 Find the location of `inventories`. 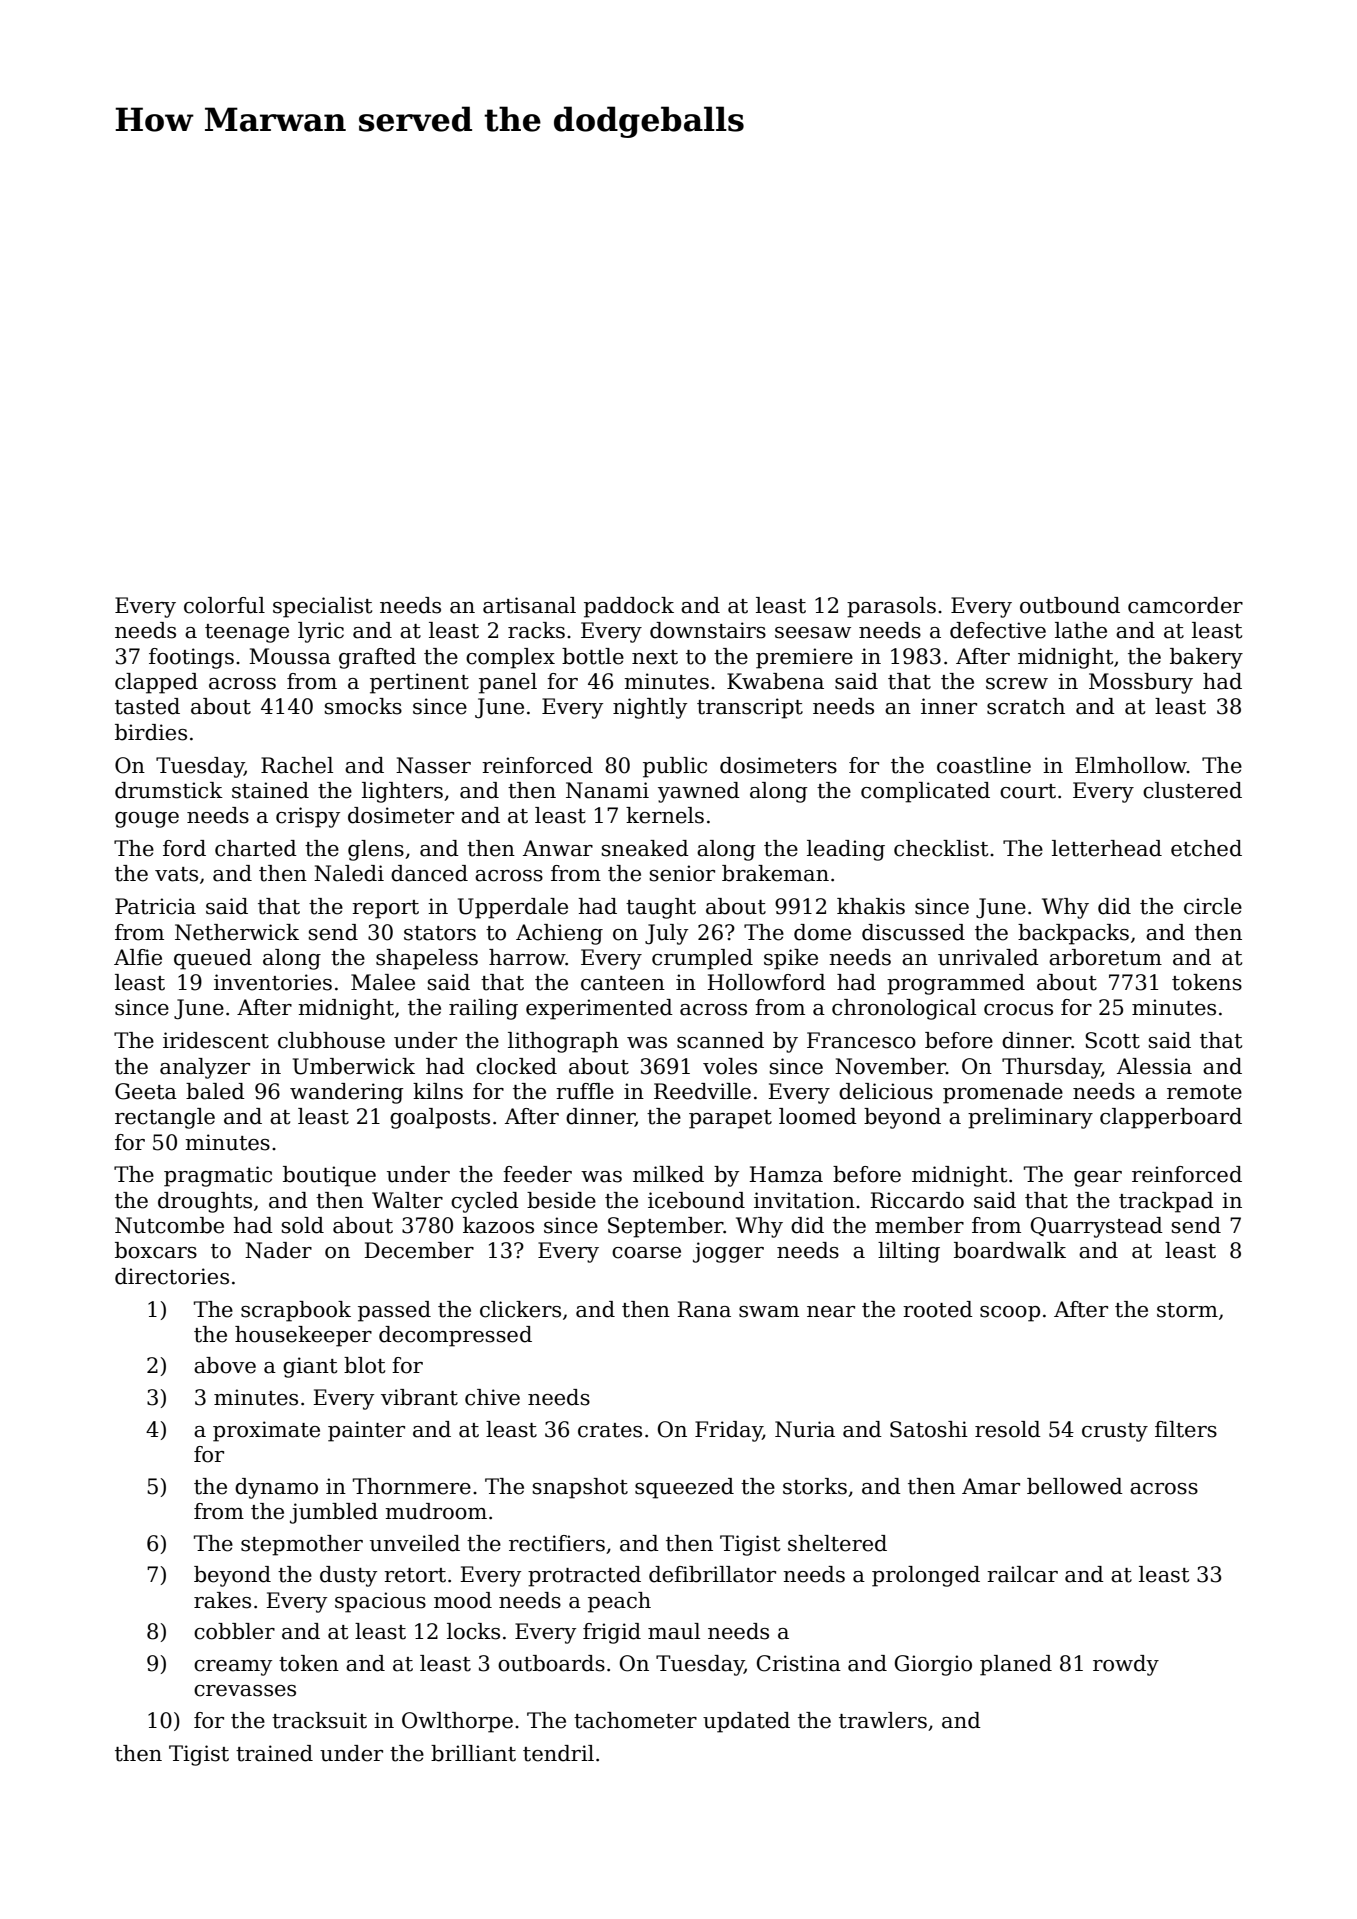

inventories is located at coordinates (273, 982).
